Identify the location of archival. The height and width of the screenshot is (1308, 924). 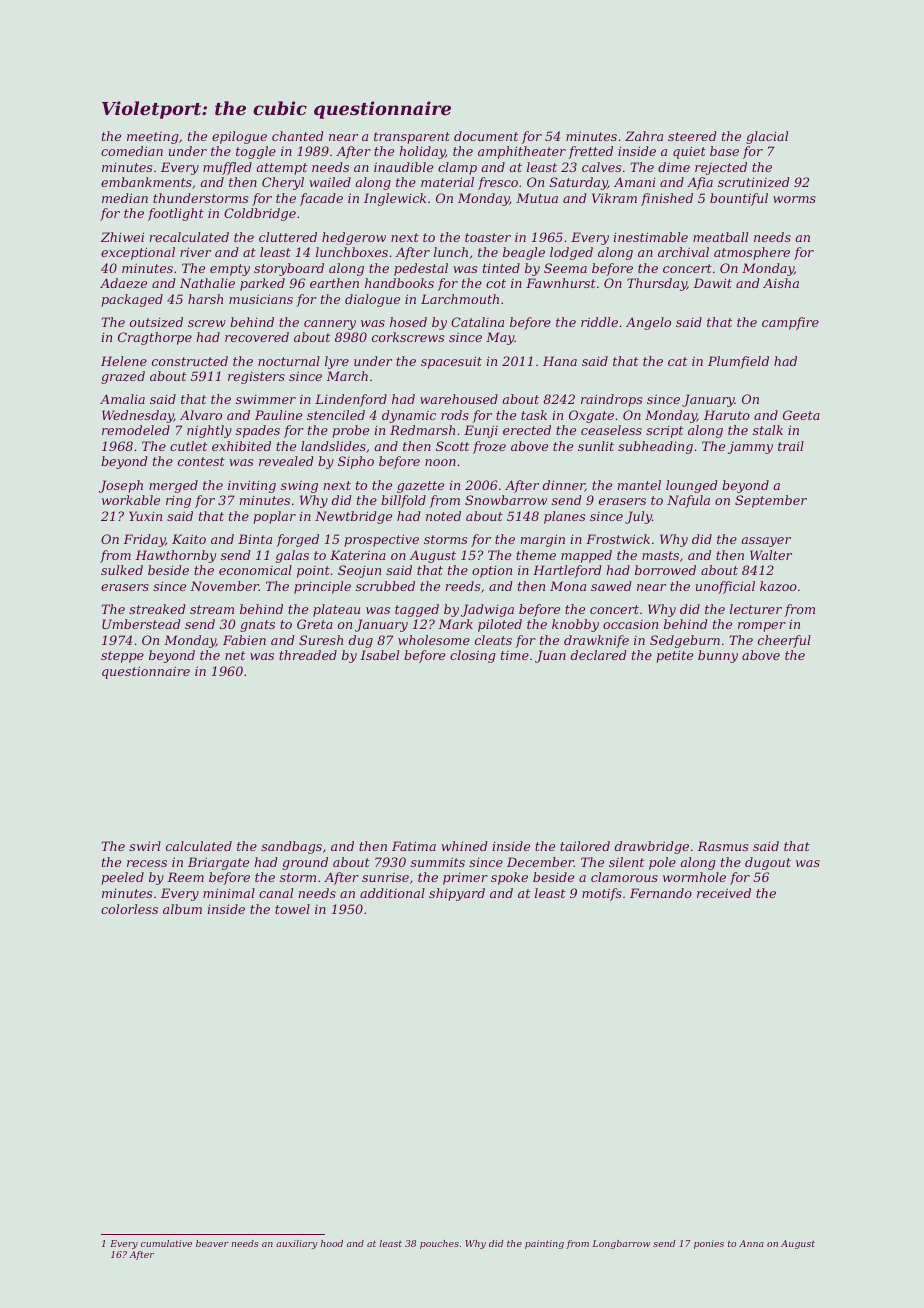
(683, 252).
